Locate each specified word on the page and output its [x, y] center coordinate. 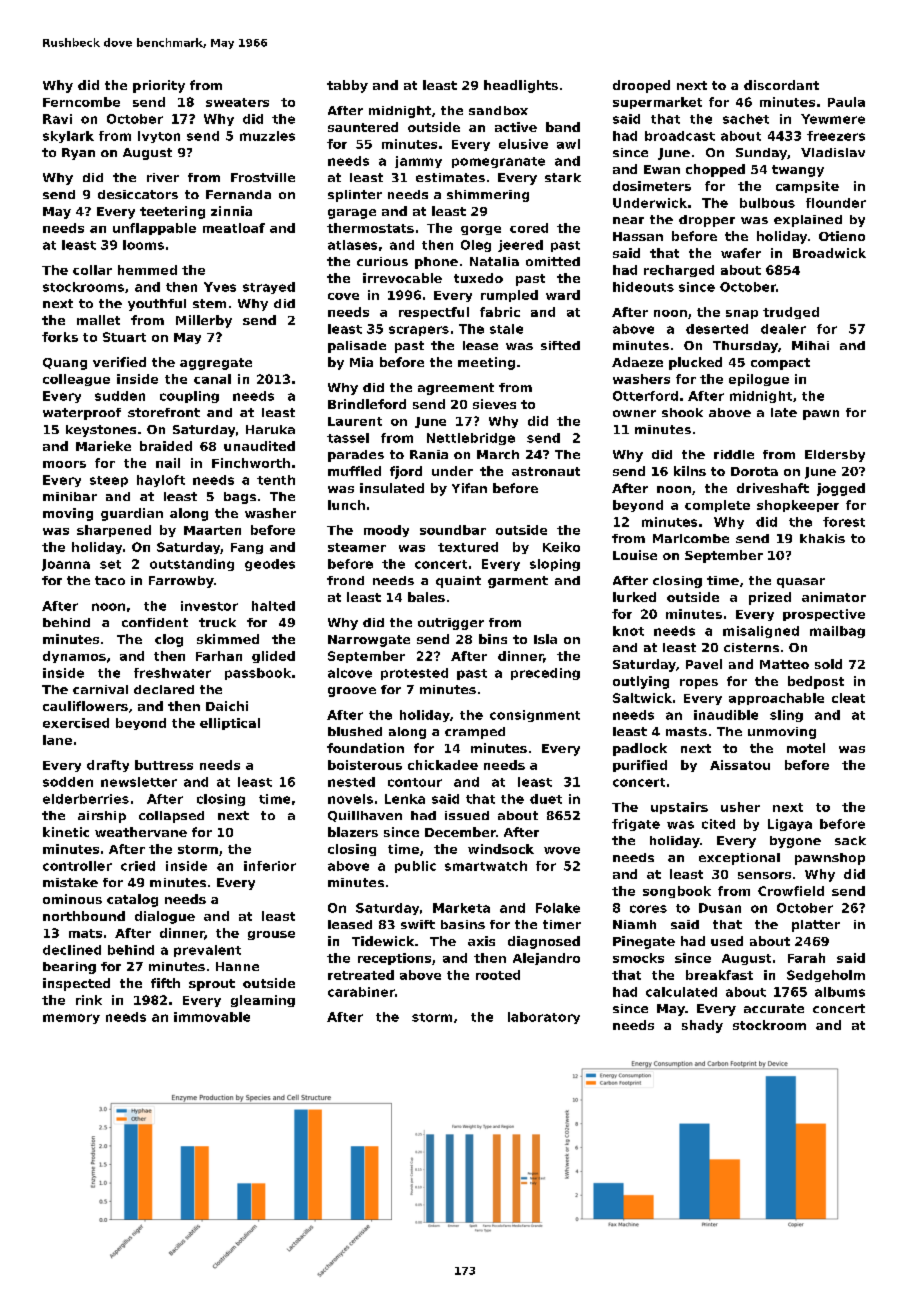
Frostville [263, 177]
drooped [641, 86]
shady [702, 1026]
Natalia [494, 261]
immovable [212, 1017]
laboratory [544, 1018]
